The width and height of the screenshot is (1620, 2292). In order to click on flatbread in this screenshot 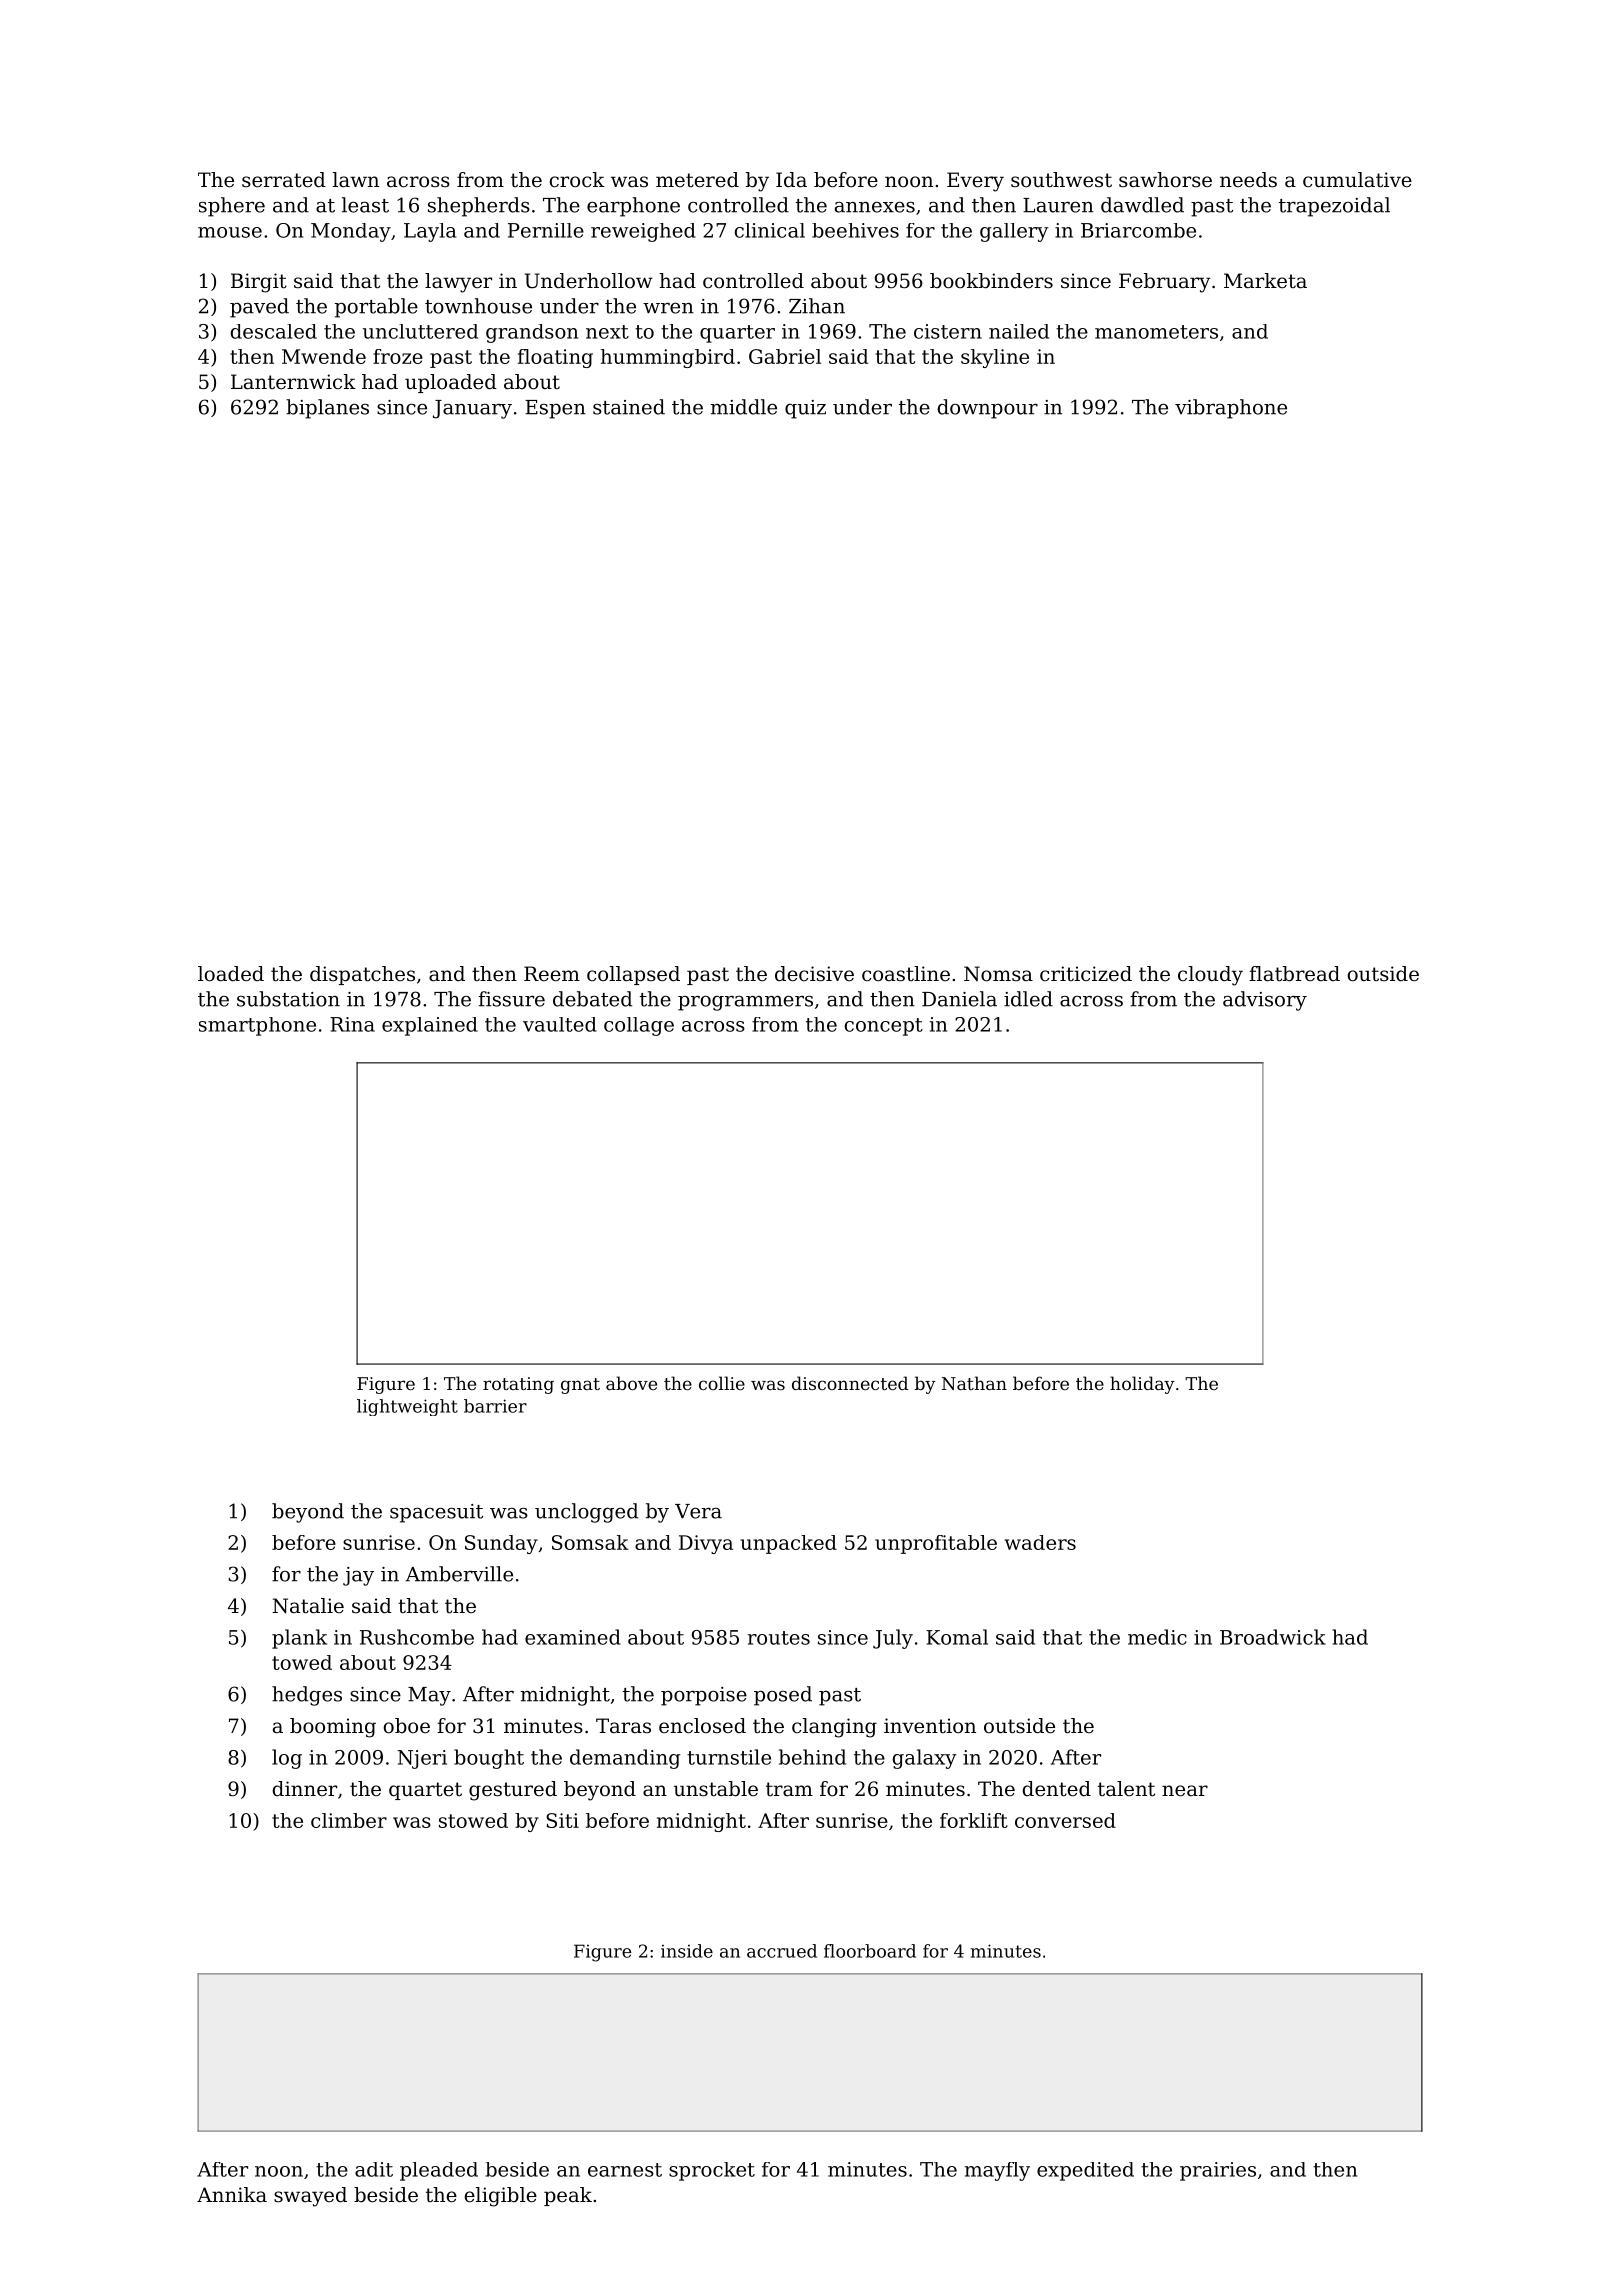, I will do `click(1294, 974)`.
